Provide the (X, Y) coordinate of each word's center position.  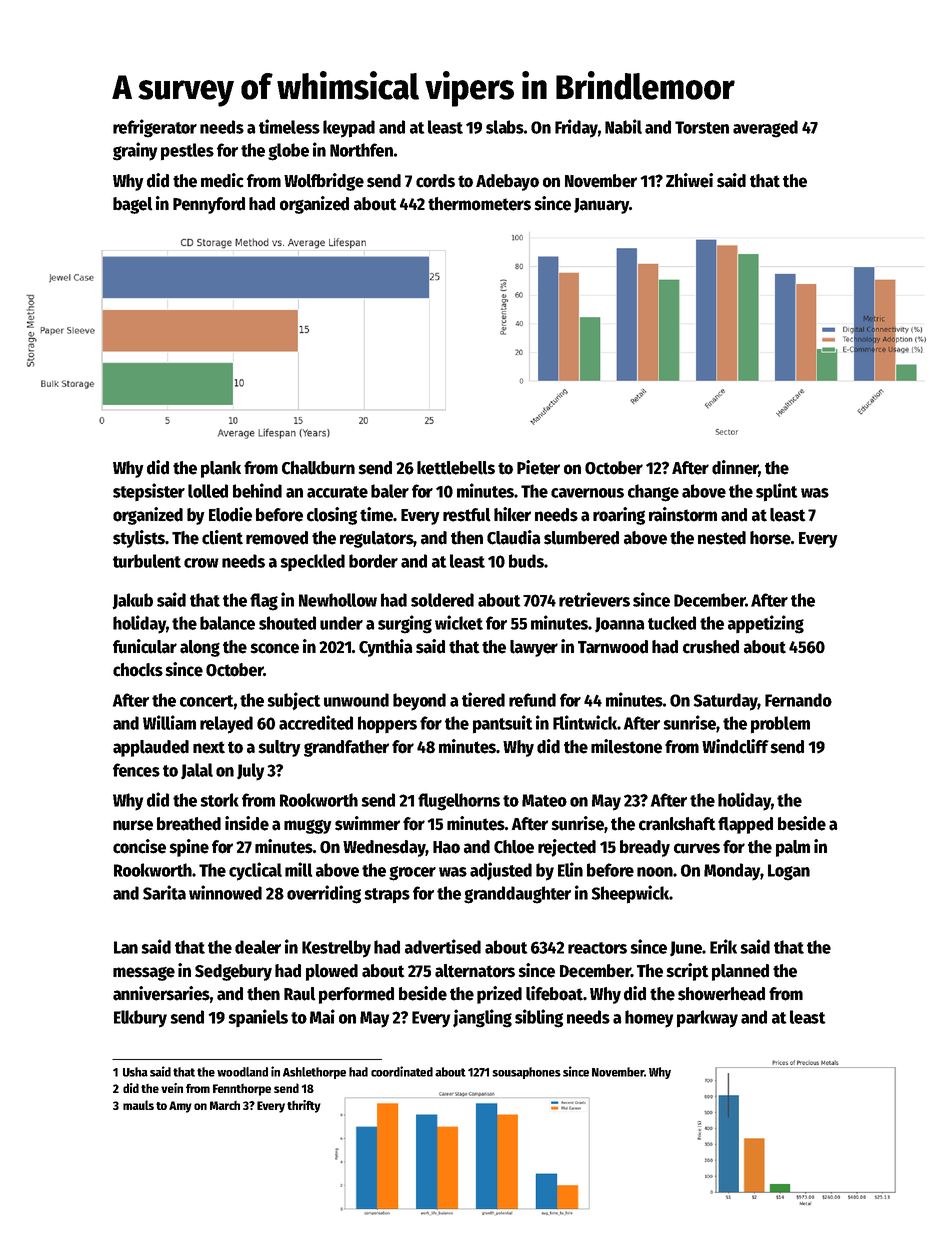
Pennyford (209, 205)
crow (201, 563)
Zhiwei (689, 180)
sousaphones (526, 1073)
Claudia (514, 537)
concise (139, 846)
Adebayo (507, 182)
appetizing (766, 624)
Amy (180, 1107)
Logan (789, 872)
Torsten (702, 127)
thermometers (479, 204)
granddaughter (517, 895)
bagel (133, 205)
